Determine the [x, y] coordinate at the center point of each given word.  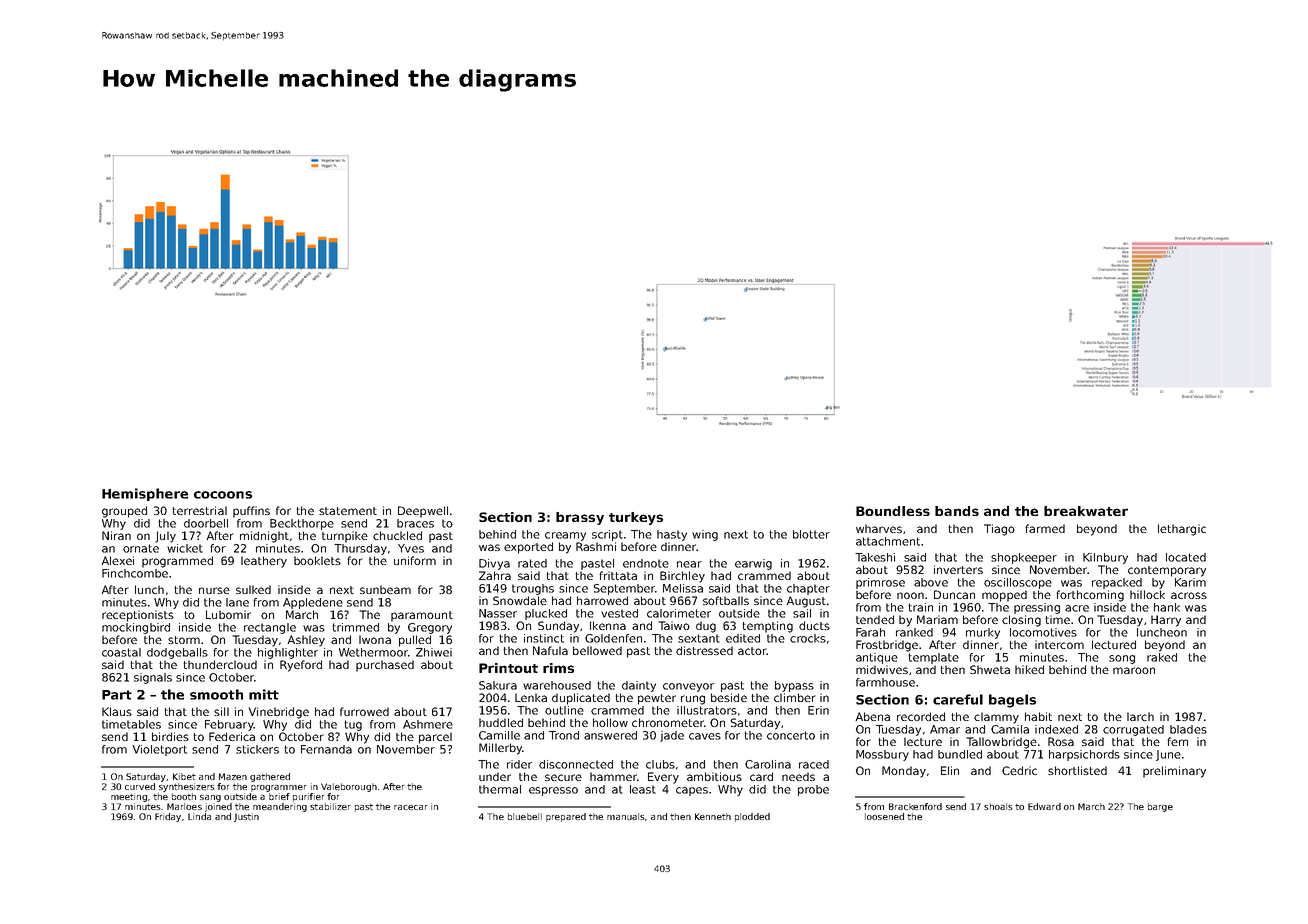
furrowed [364, 711]
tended [875, 619]
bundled [960, 754]
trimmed [355, 627]
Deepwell [423, 512]
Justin [246, 817]
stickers [257, 749]
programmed [177, 562]
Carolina [768, 764]
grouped [124, 512]
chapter [808, 589]
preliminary [1174, 772]
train [920, 607]
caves [705, 736]
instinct [544, 638]
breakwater [1086, 511]
